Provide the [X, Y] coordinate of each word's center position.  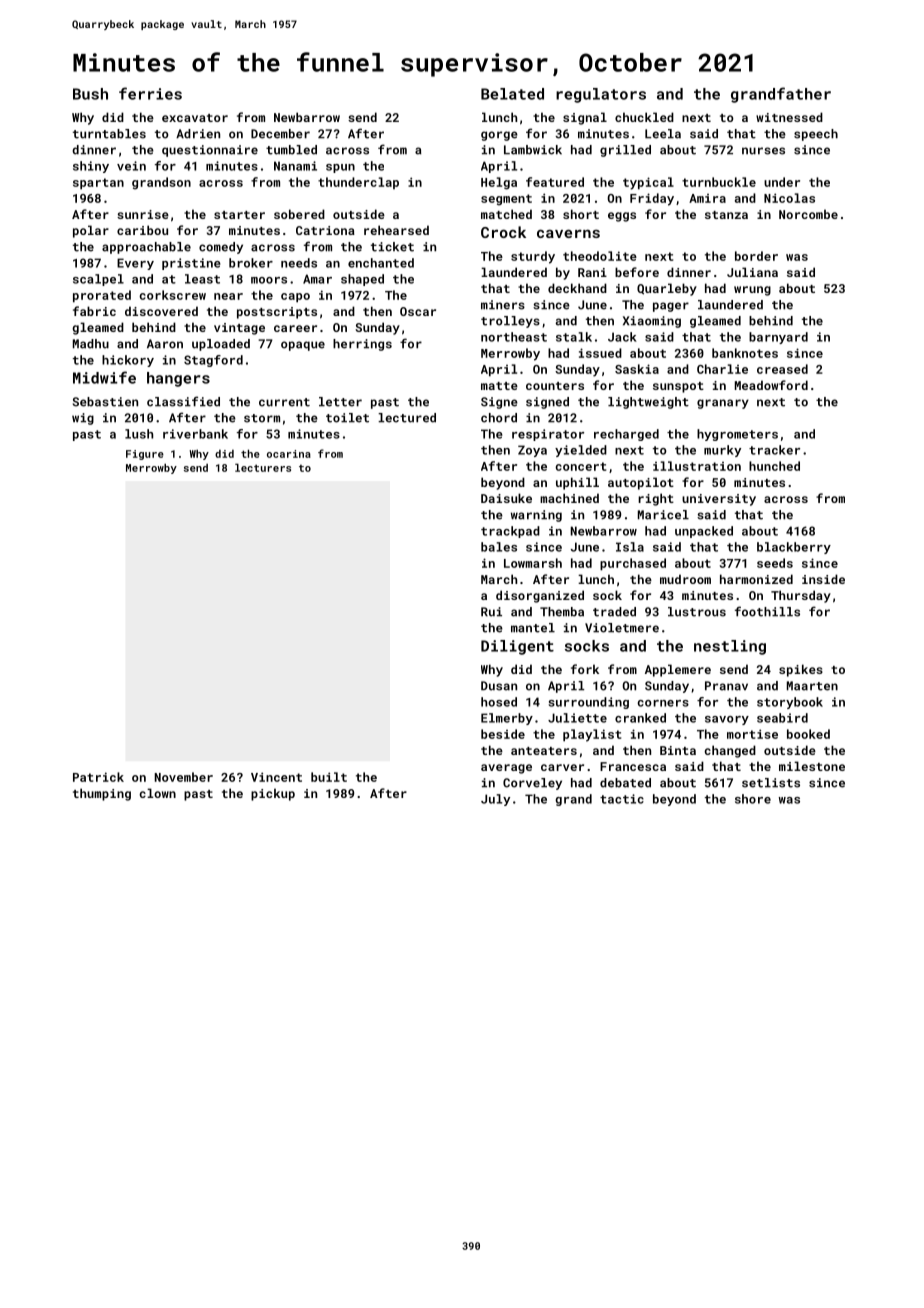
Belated [512, 94]
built [329, 777]
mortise [752, 734]
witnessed [789, 117]
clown [157, 793]
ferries [150, 93]
